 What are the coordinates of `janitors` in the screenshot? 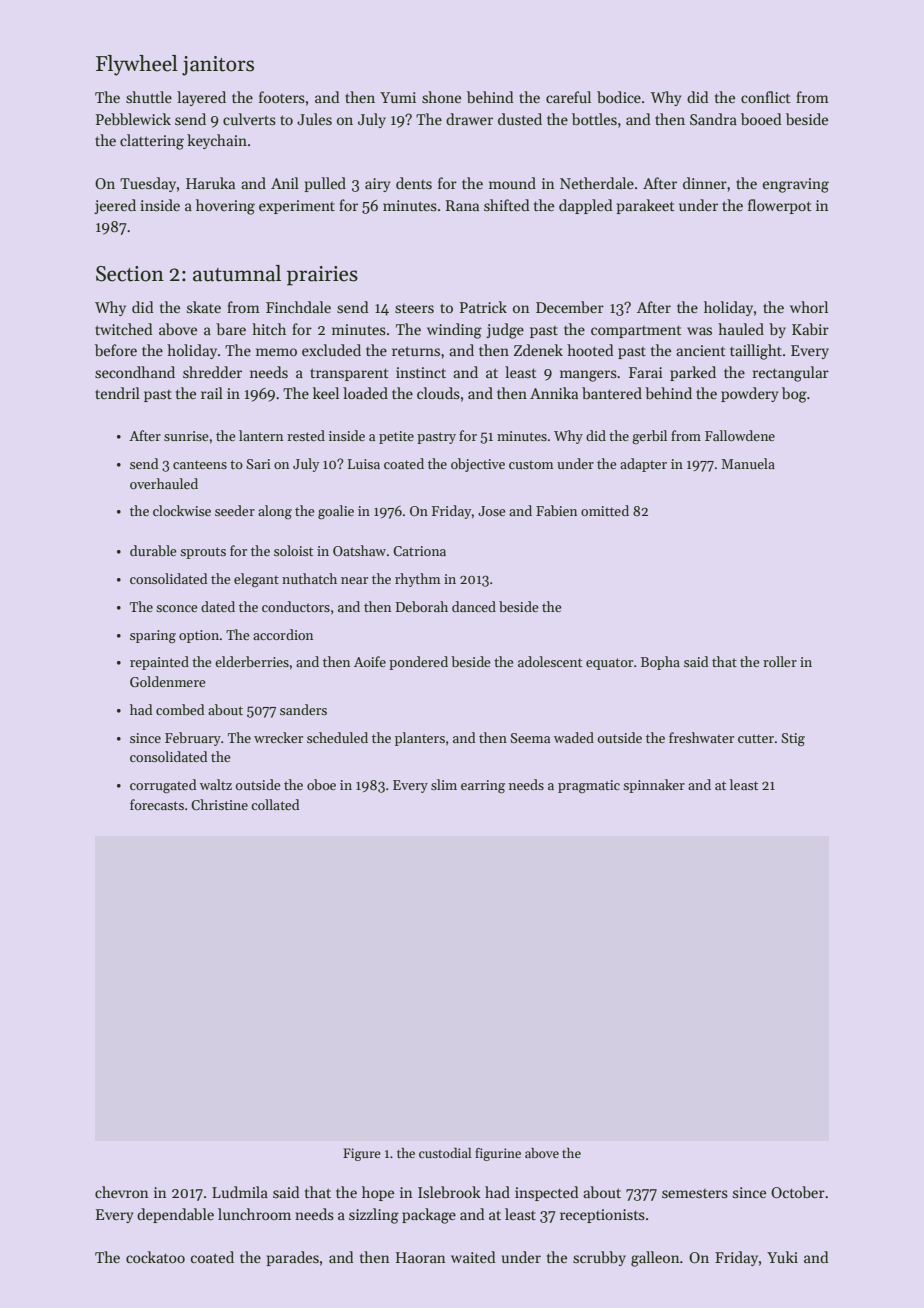 It's located at (218, 66).
